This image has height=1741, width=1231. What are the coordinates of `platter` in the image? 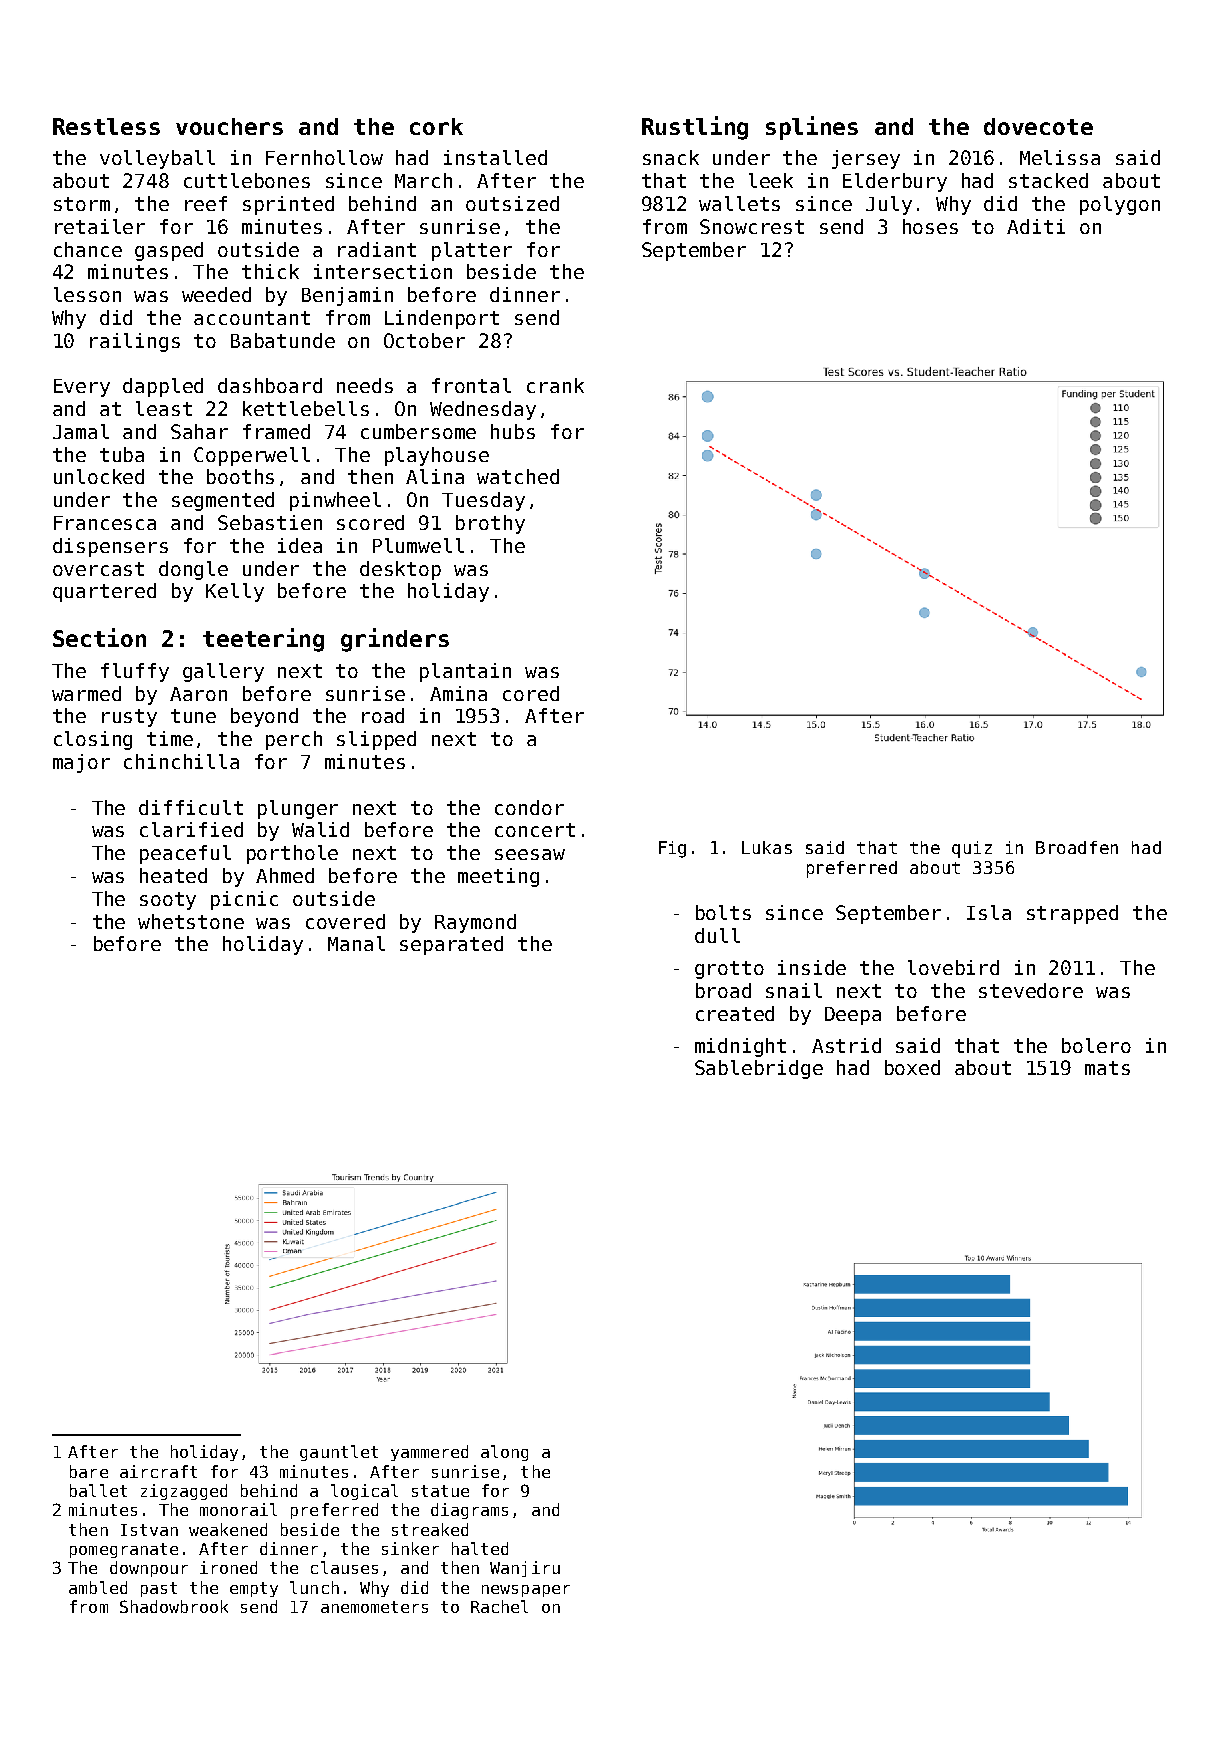 It's located at (472, 251).
